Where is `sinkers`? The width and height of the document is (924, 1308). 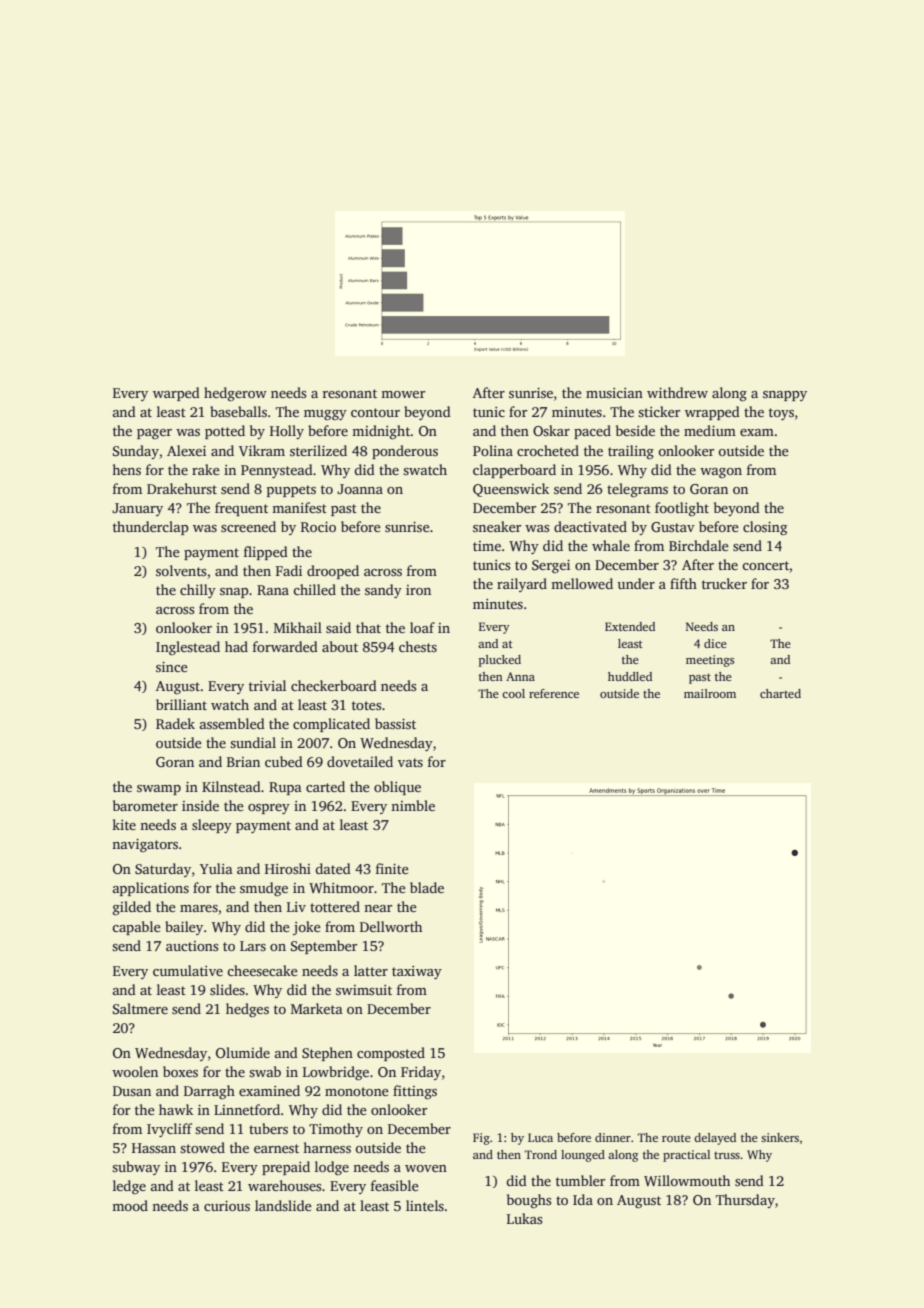
sinkers is located at coordinates (780, 1137).
